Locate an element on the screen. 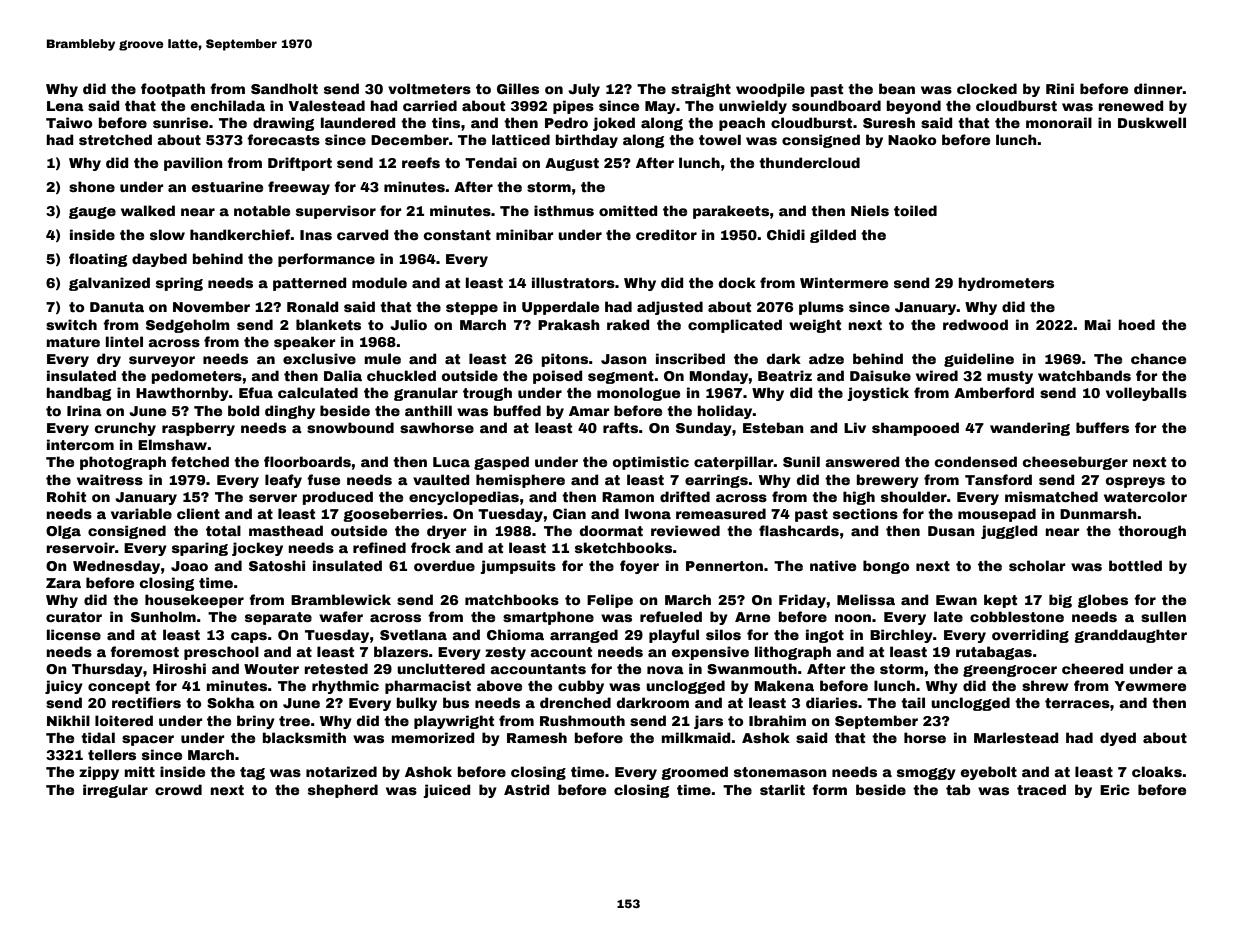 This screenshot has height=952, width=1233. wafer is located at coordinates (341, 616).
